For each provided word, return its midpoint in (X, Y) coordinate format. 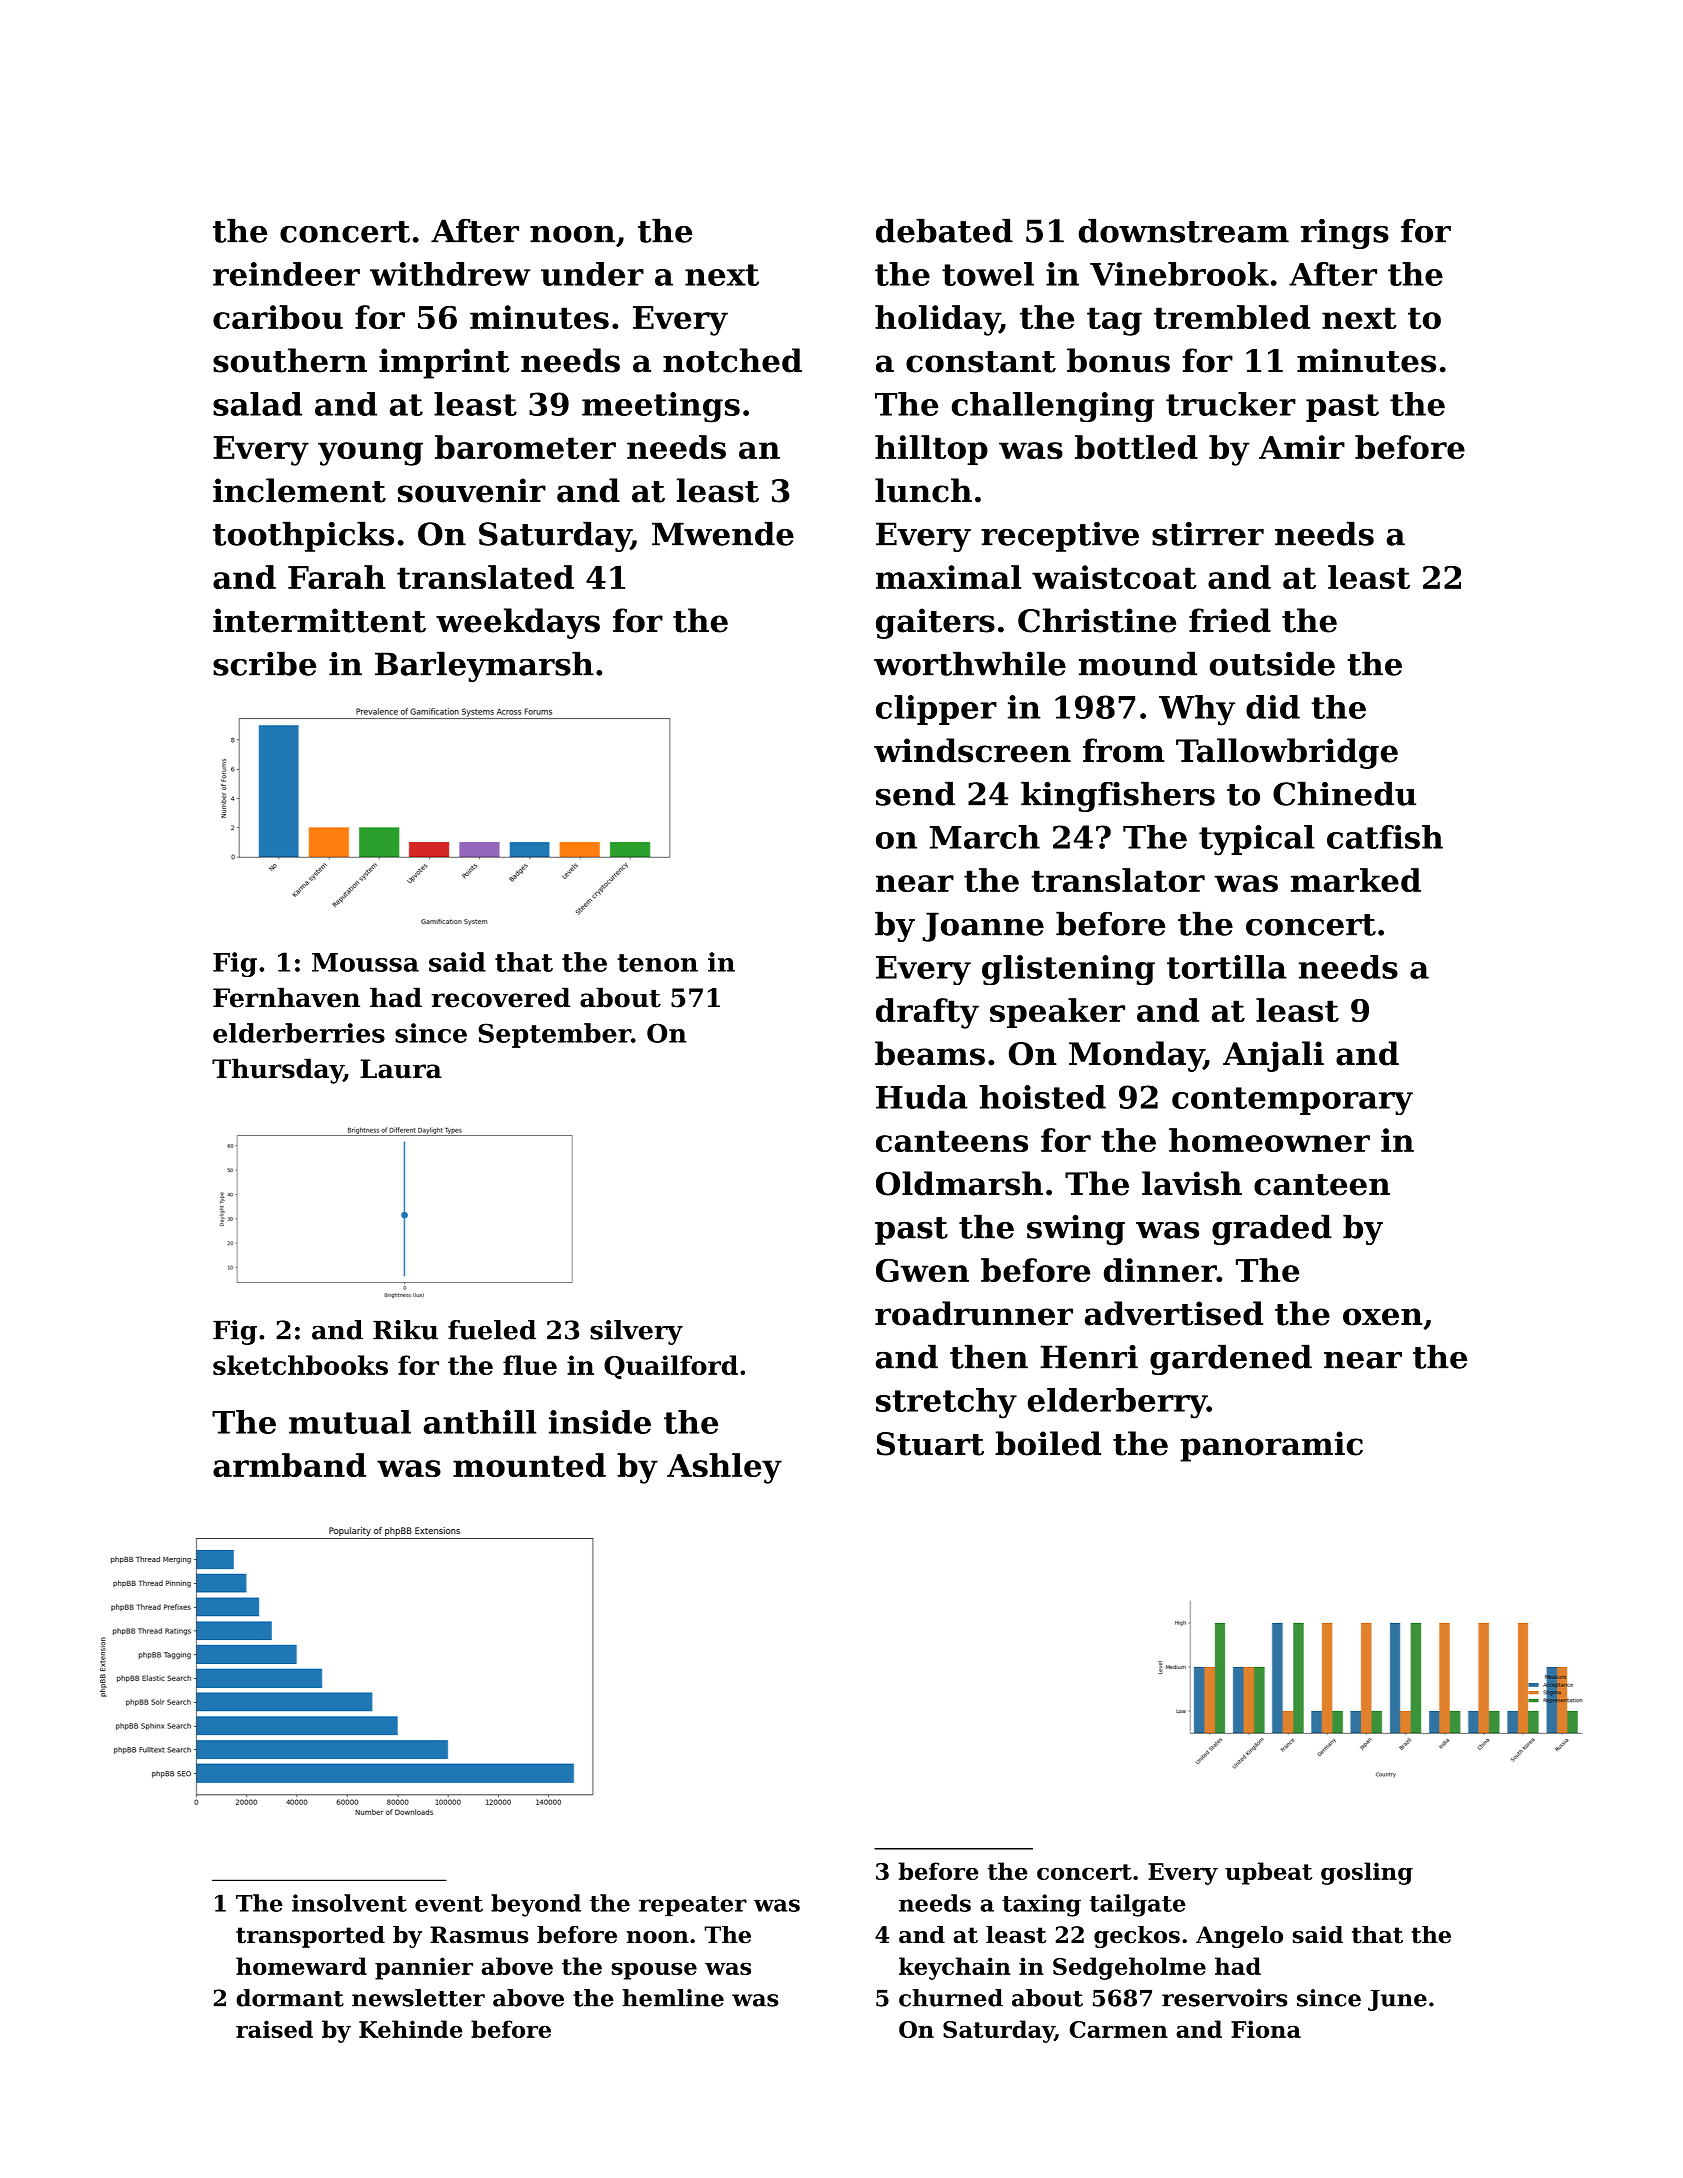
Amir (1302, 447)
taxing (1041, 1905)
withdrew (450, 274)
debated (944, 230)
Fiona (1266, 2029)
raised (274, 2029)
